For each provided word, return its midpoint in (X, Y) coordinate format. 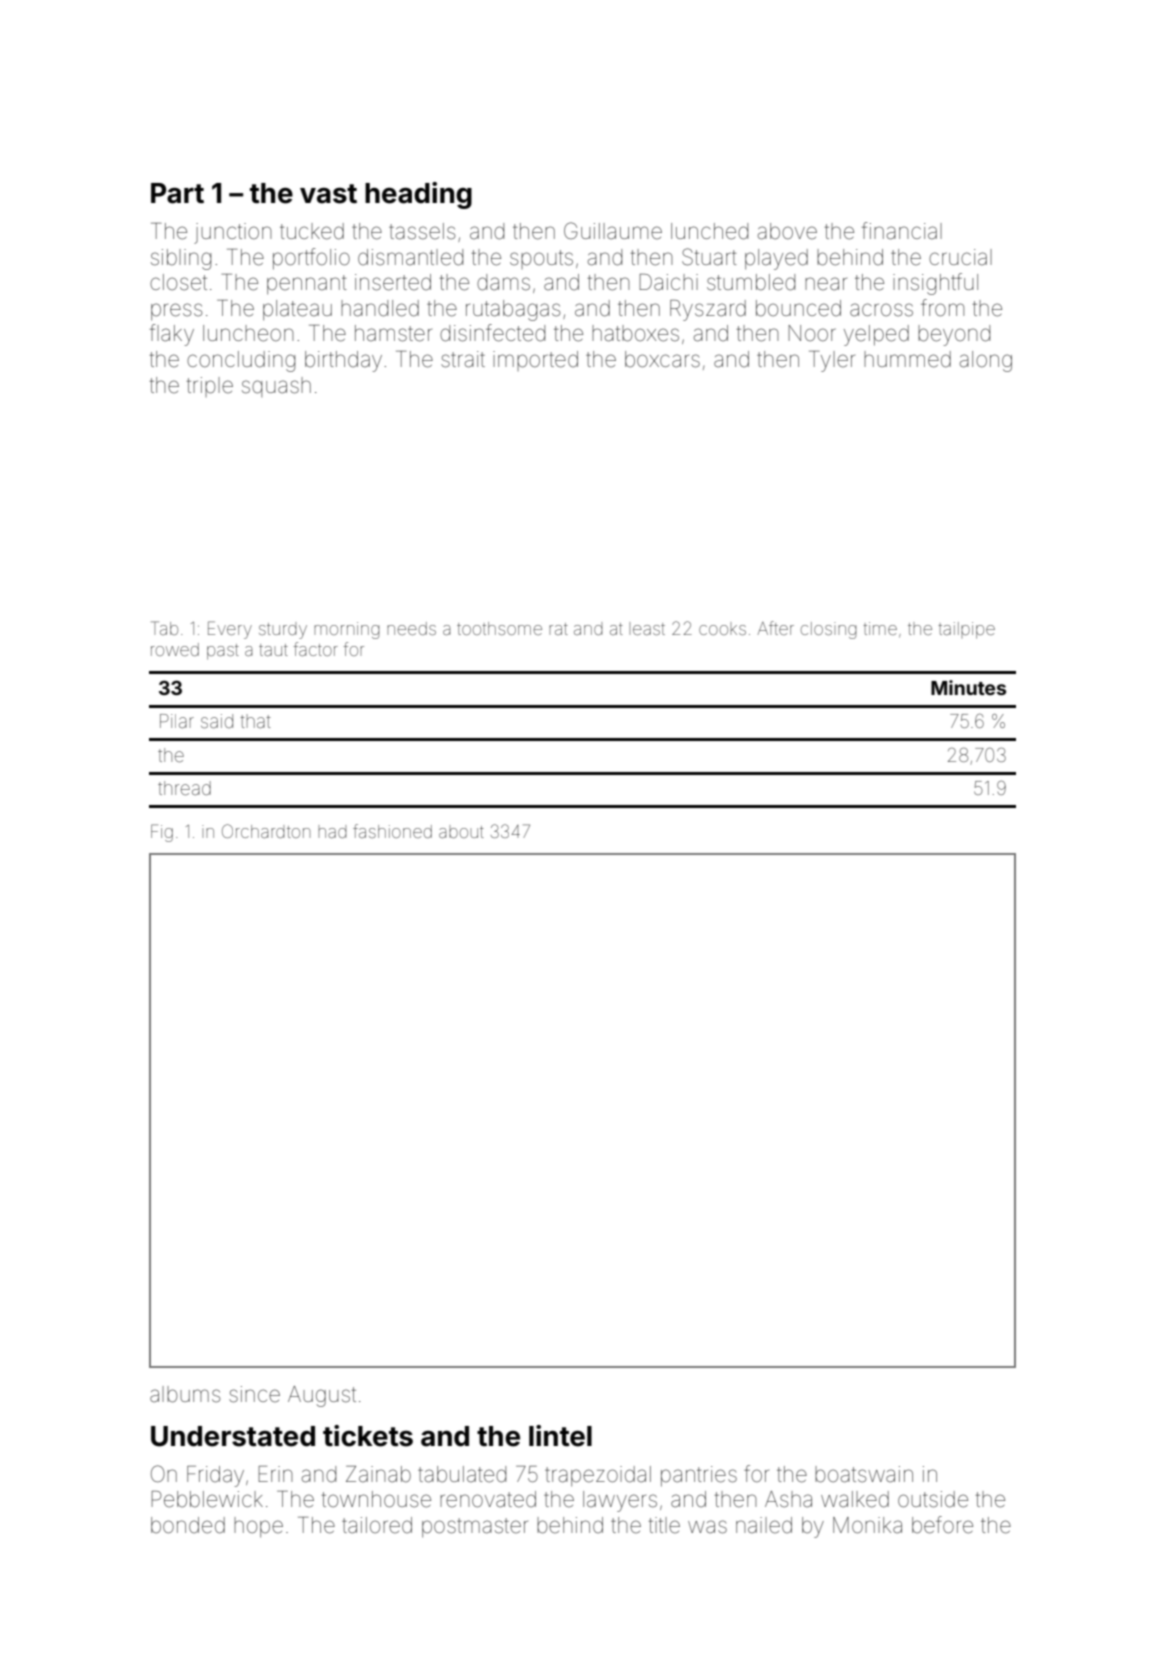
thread (184, 788)
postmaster (475, 1527)
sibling (181, 259)
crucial (960, 257)
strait (463, 359)
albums (185, 1394)
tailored (377, 1525)
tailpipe (966, 630)
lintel (560, 1436)
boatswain (864, 1474)
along (986, 361)
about (461, 832)
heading (418, 195)
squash (276, 387)
